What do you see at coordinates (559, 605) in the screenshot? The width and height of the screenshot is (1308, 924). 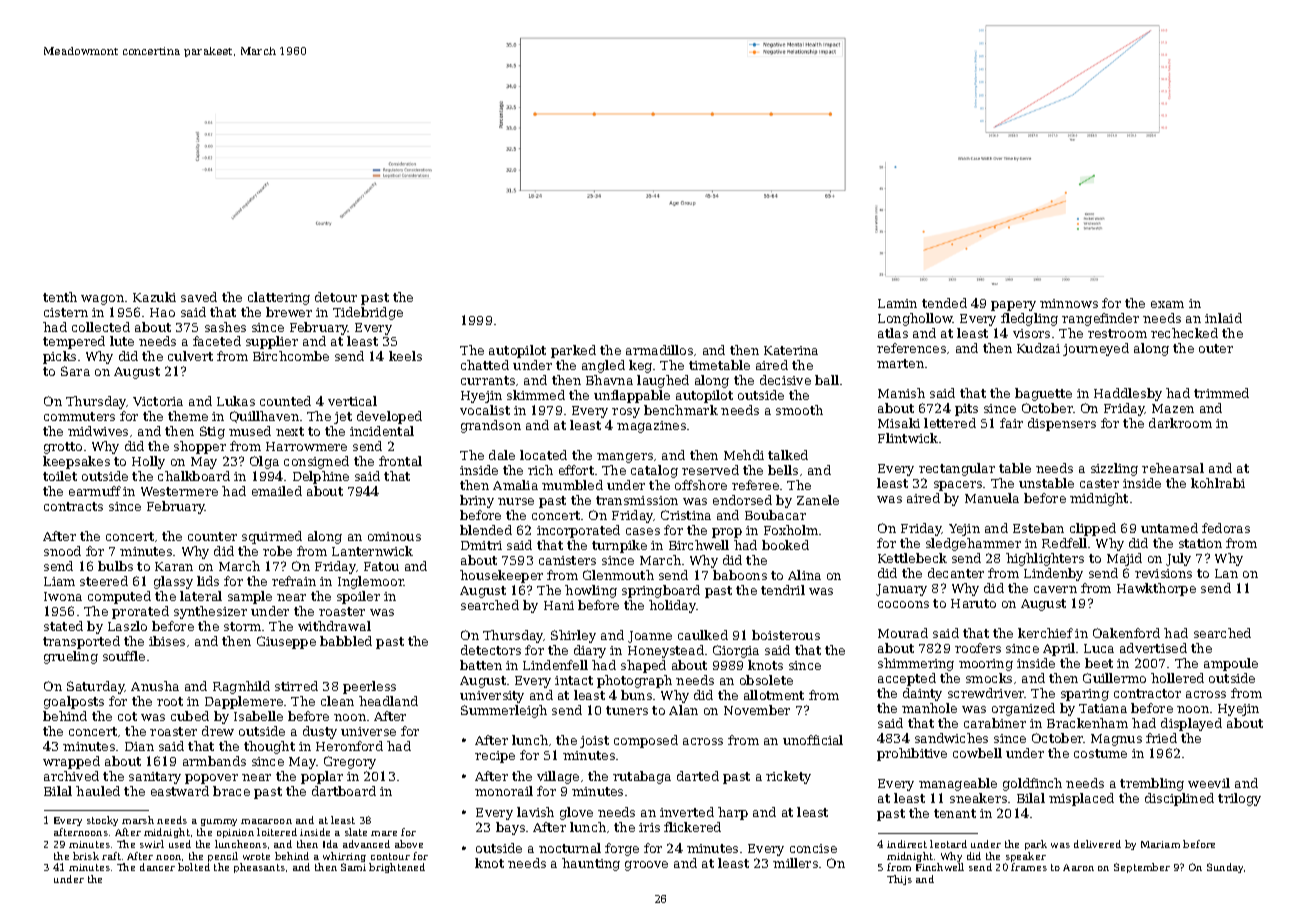 I see `Hani` at bounding box center [559, 605].
